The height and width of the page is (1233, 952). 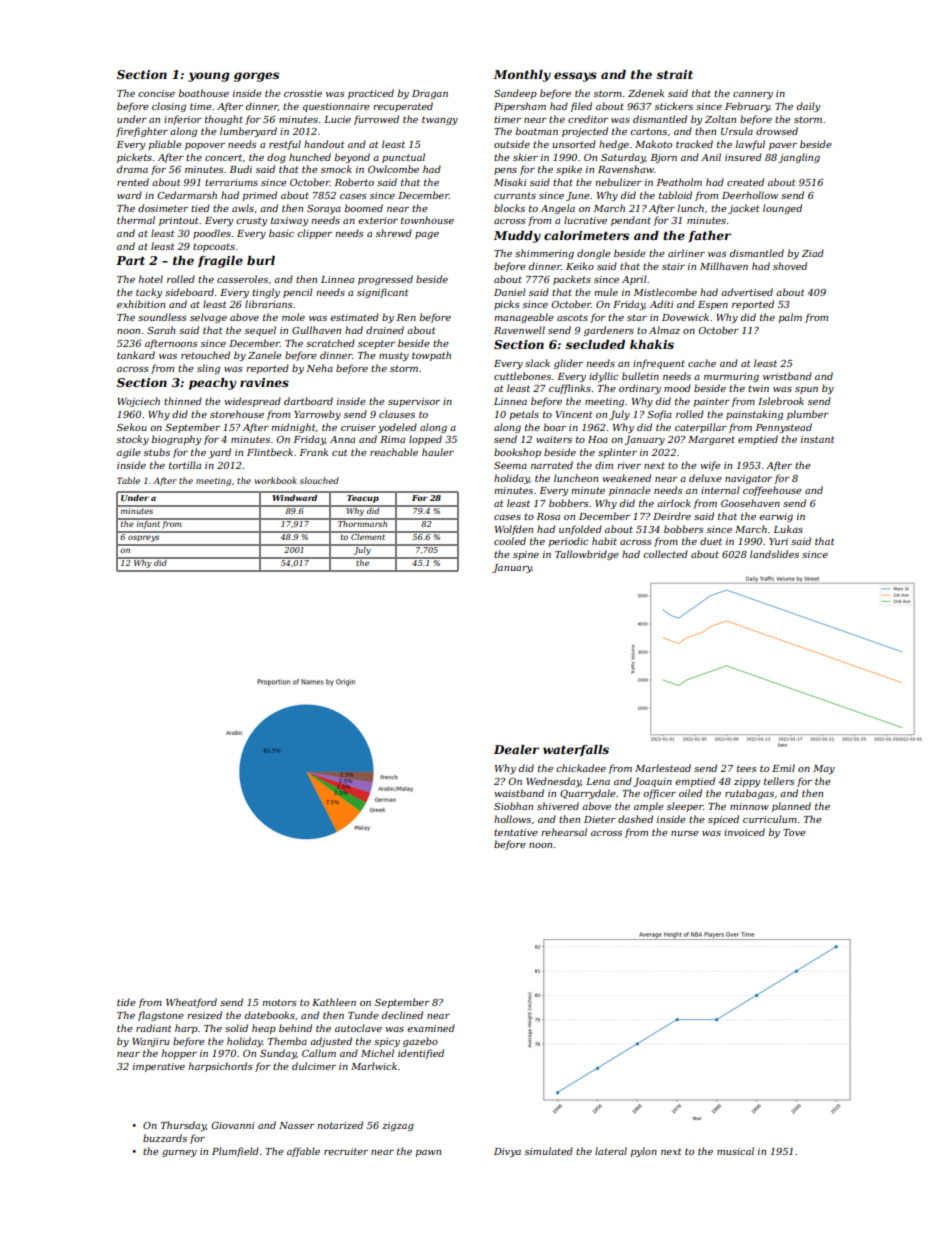 I want to click on concise, so click(x=156, y=93).
